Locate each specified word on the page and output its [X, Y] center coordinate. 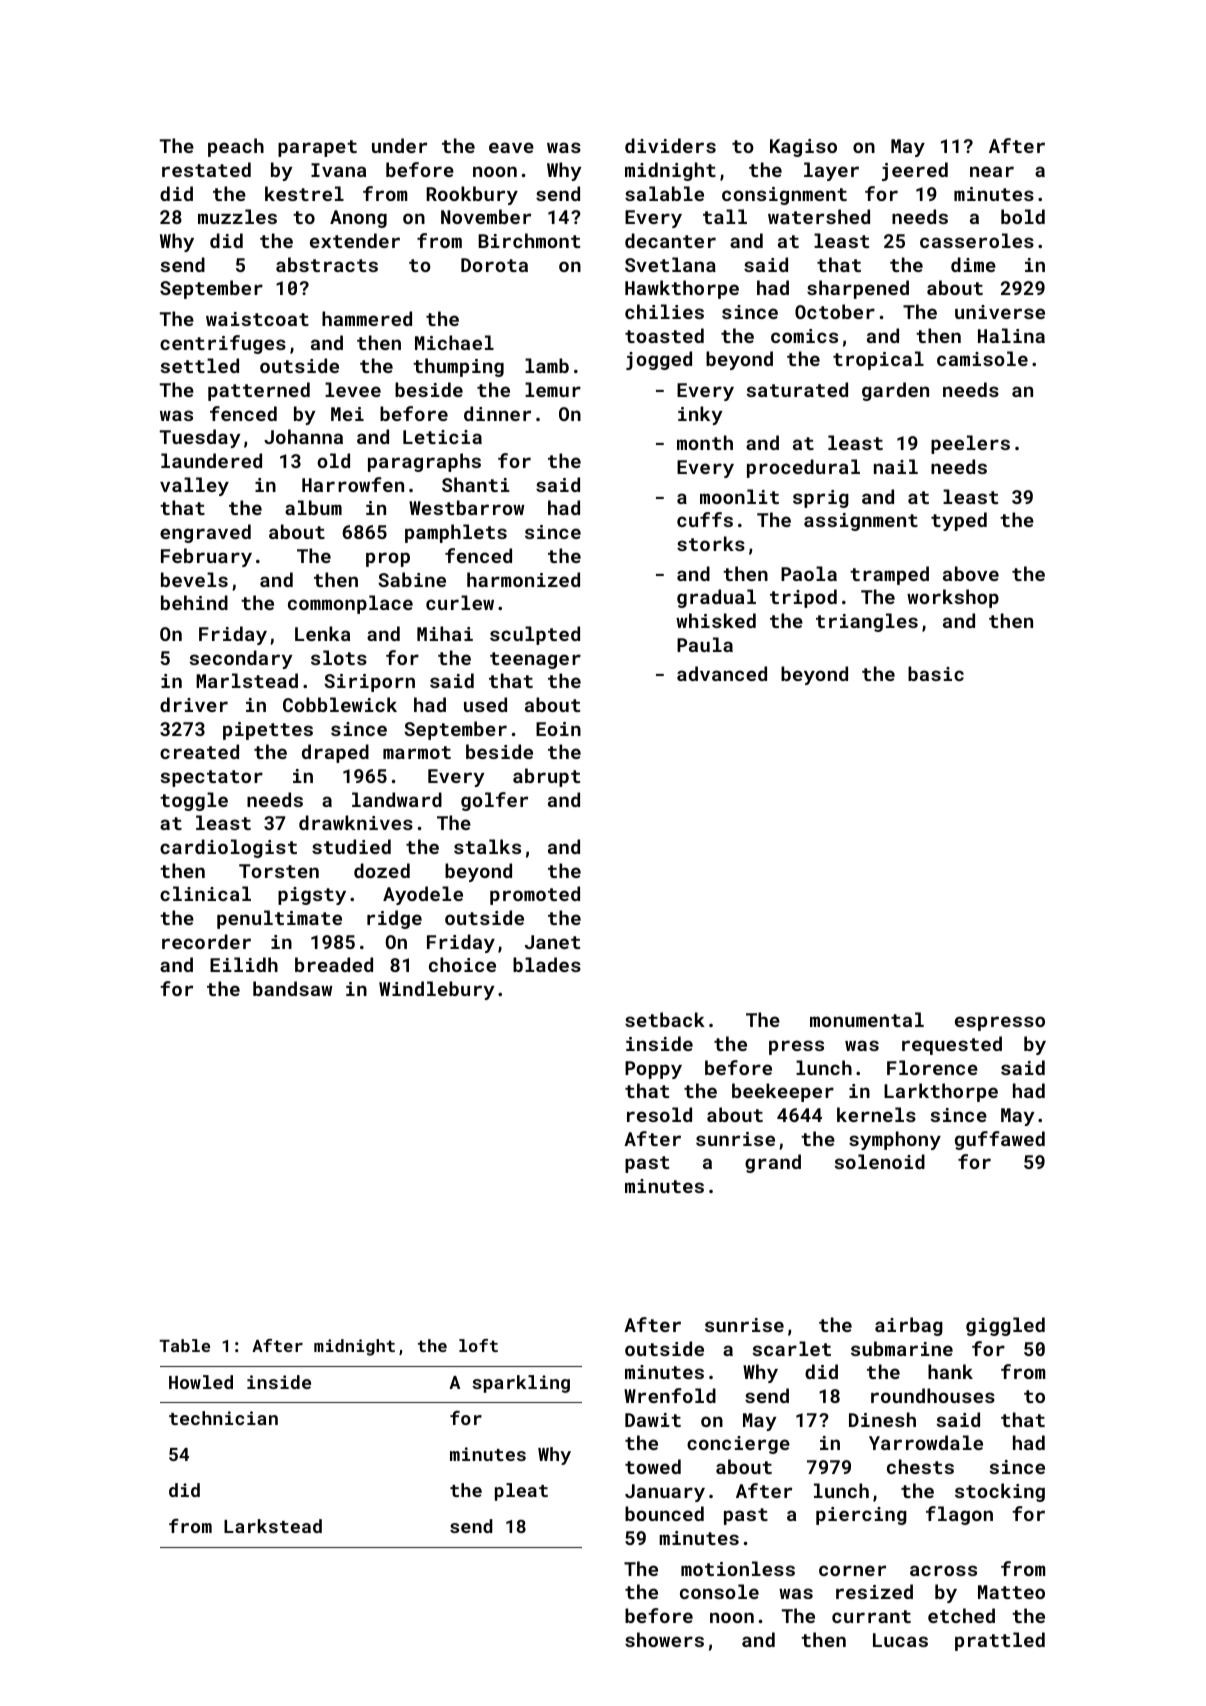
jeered [915, 171]
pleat [521, 1492]
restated [206, 169]
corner [852, 1570]
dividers [670, 145]
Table [184, 1345]
